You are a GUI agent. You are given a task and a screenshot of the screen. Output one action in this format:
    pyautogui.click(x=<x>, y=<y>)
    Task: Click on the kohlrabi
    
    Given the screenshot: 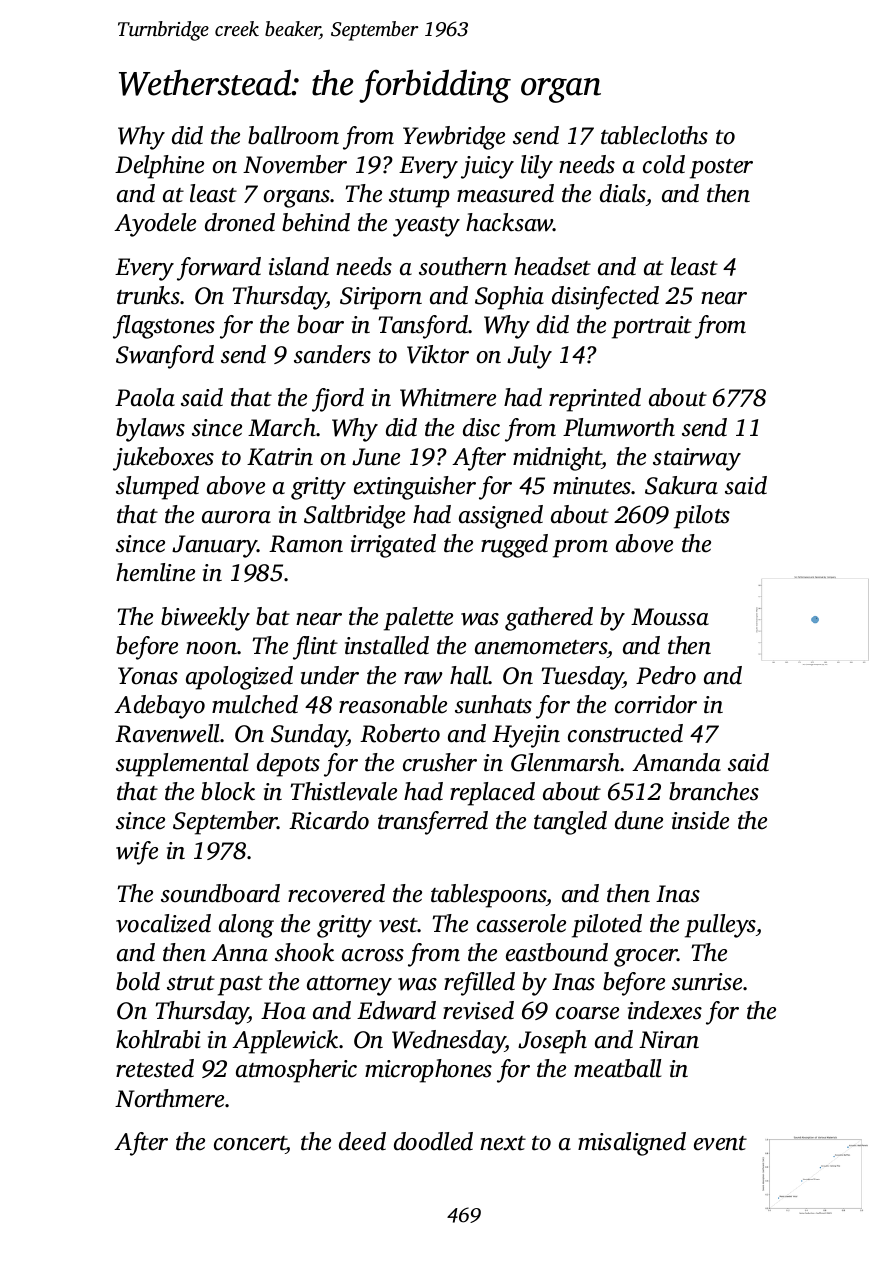 What is the action you would take?
    pyautogui.click(x=158, y=1039)
